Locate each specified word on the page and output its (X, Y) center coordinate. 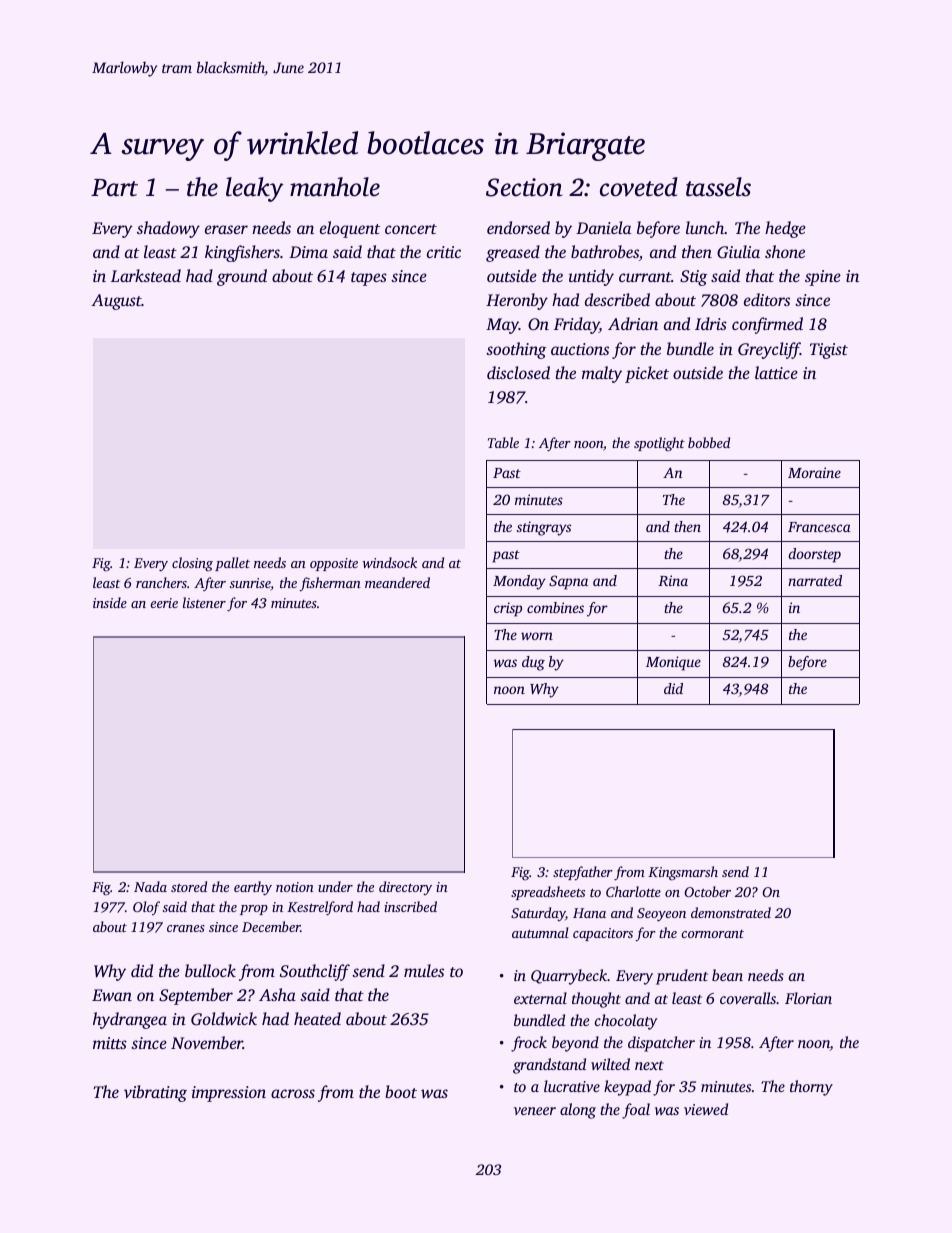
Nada (150, 886)
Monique (673, 663)
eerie (164, 603)
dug (533, 663)
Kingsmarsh (683, 873)
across (293, 1093)
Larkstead (146, 275)
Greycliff (769, 350)
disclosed (518, 372)
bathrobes (605, 251)
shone (785, 251)
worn (537, 636)
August (116, 302)
